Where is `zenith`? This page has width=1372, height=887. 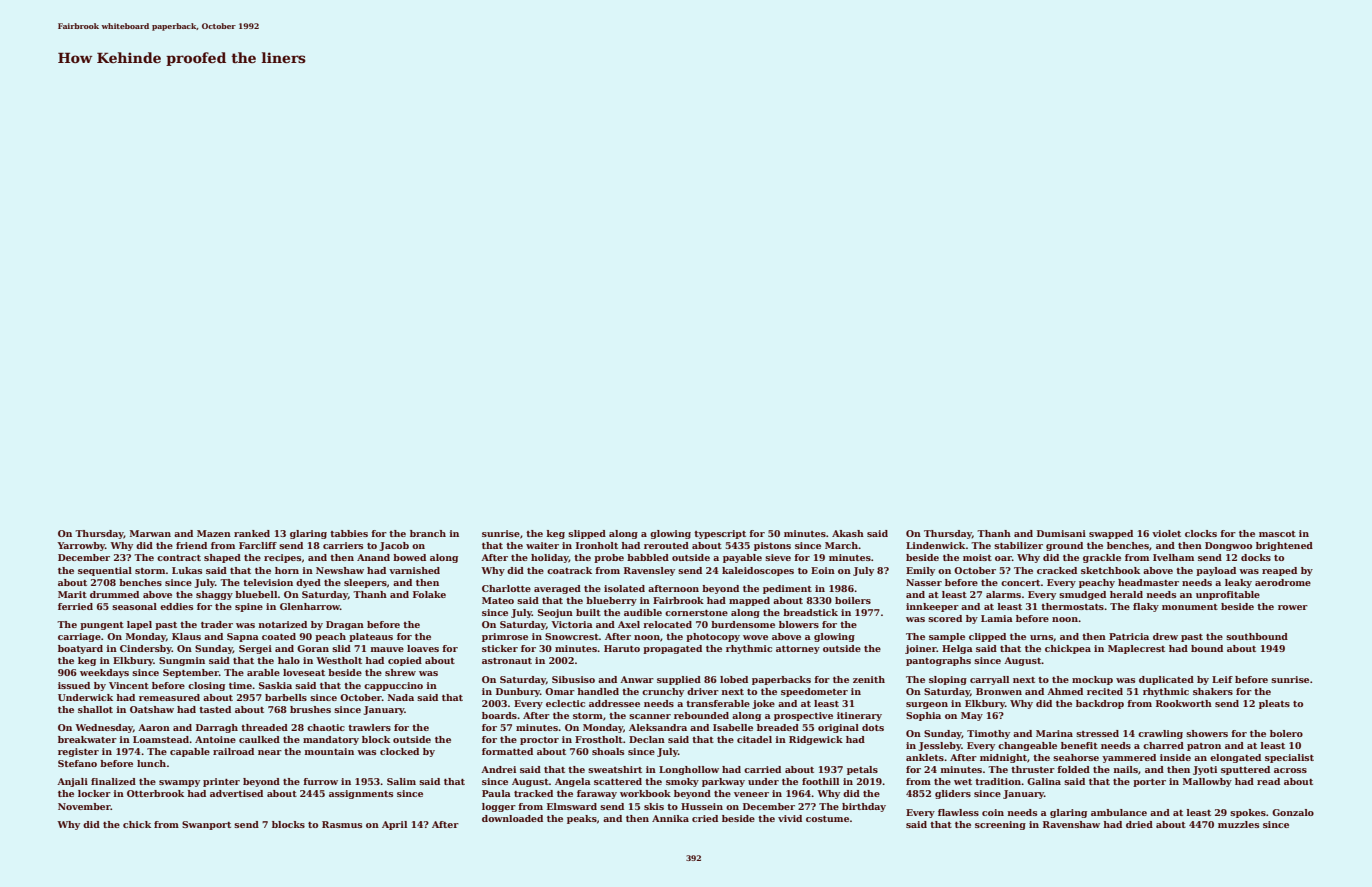 zenith is located at coordinates (869, 679).
